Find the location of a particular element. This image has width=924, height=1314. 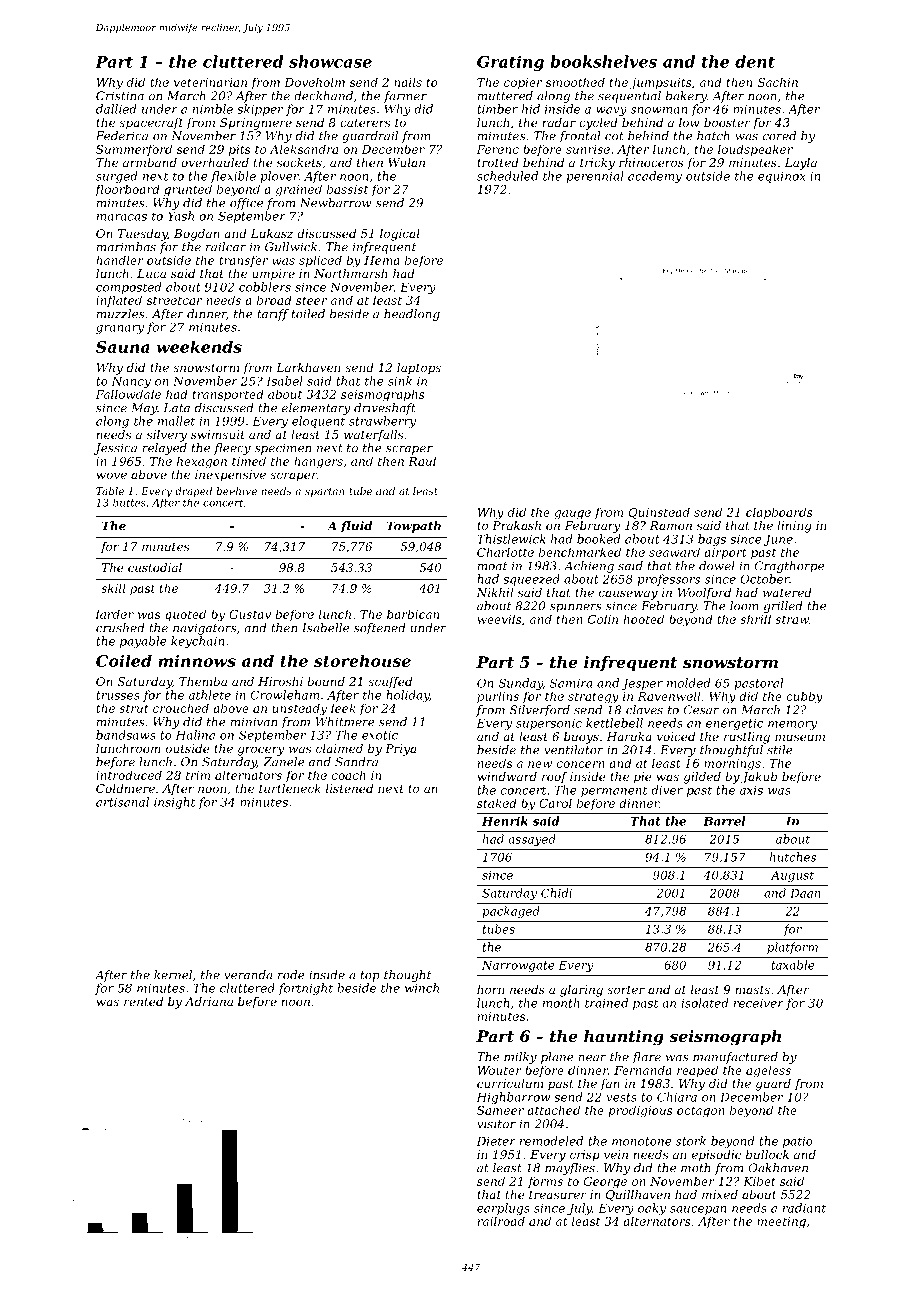

maracas is located at coordinates (122, 217).
